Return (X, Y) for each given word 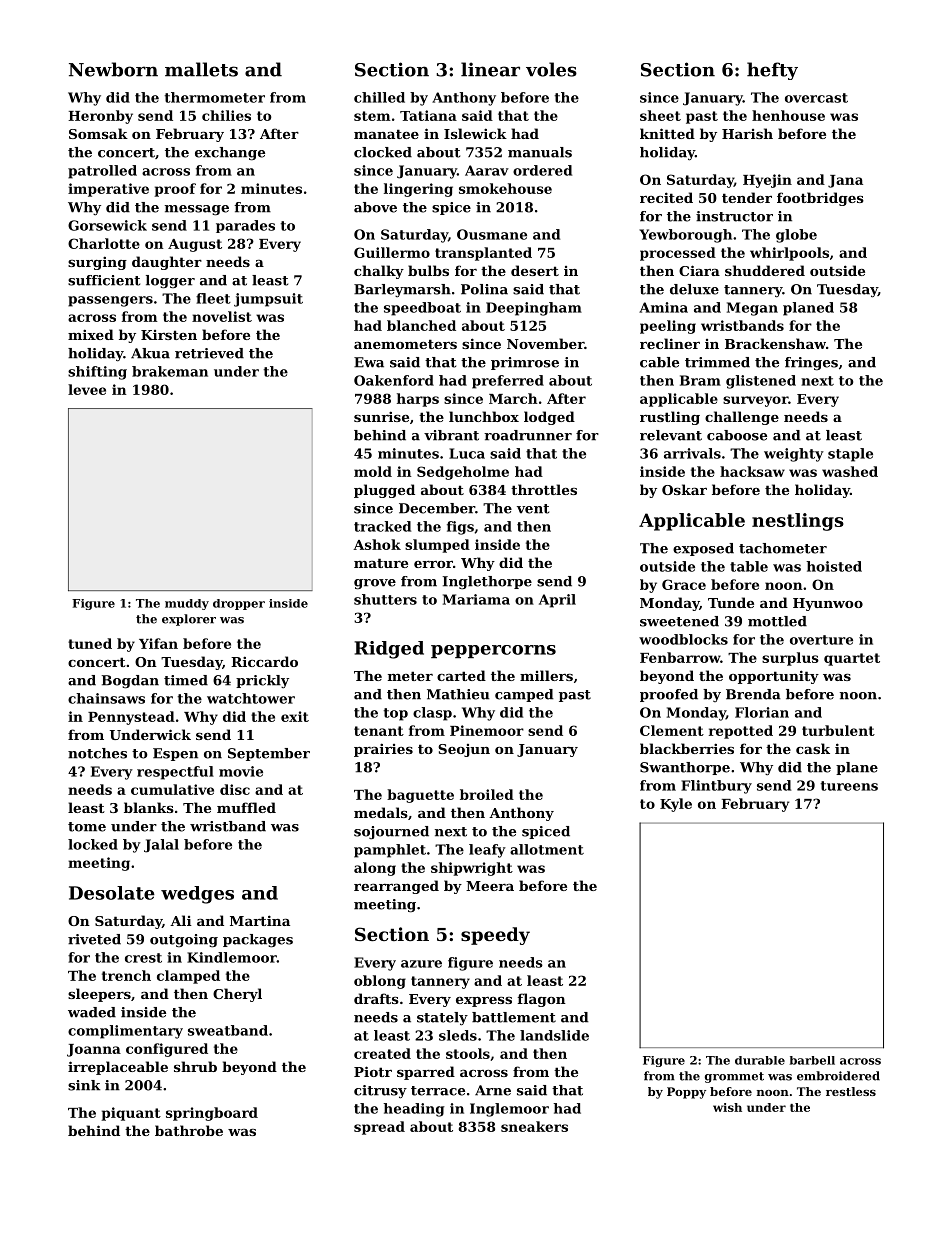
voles (551, 69)
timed (186, 680)
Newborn (113, 69)
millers (546, 675)
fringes (811, 364)
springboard (212, 1114)
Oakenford (394, 380)
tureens (849, 786)
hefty (772, 71)
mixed (91, 334)
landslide (554, 1035)
